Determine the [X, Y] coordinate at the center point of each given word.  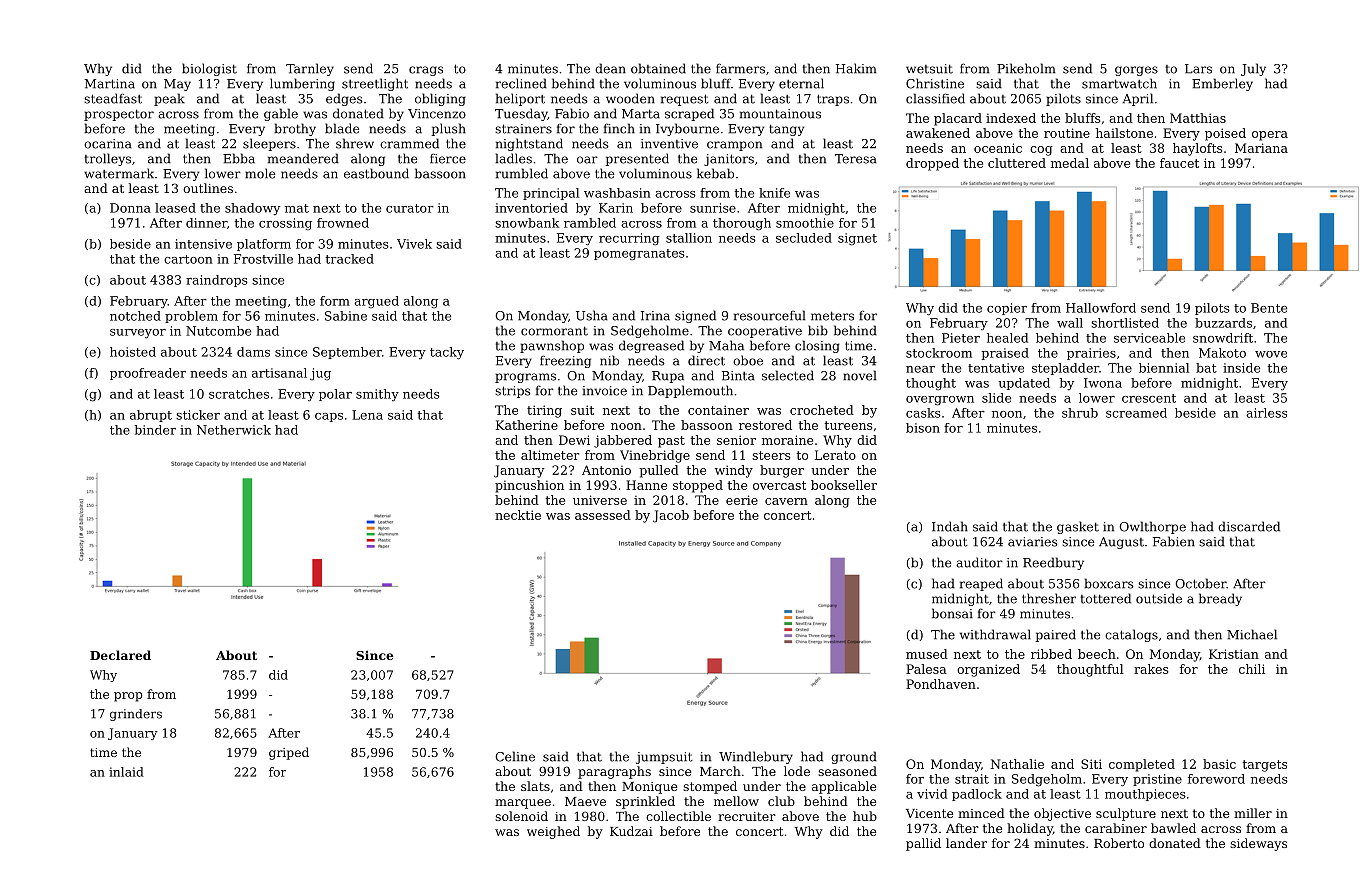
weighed [553, 832]
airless [1266, 413]
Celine [515, 756]
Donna [130, 208]
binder [155, 430]
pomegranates [639, 255]
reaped [981, 584]
